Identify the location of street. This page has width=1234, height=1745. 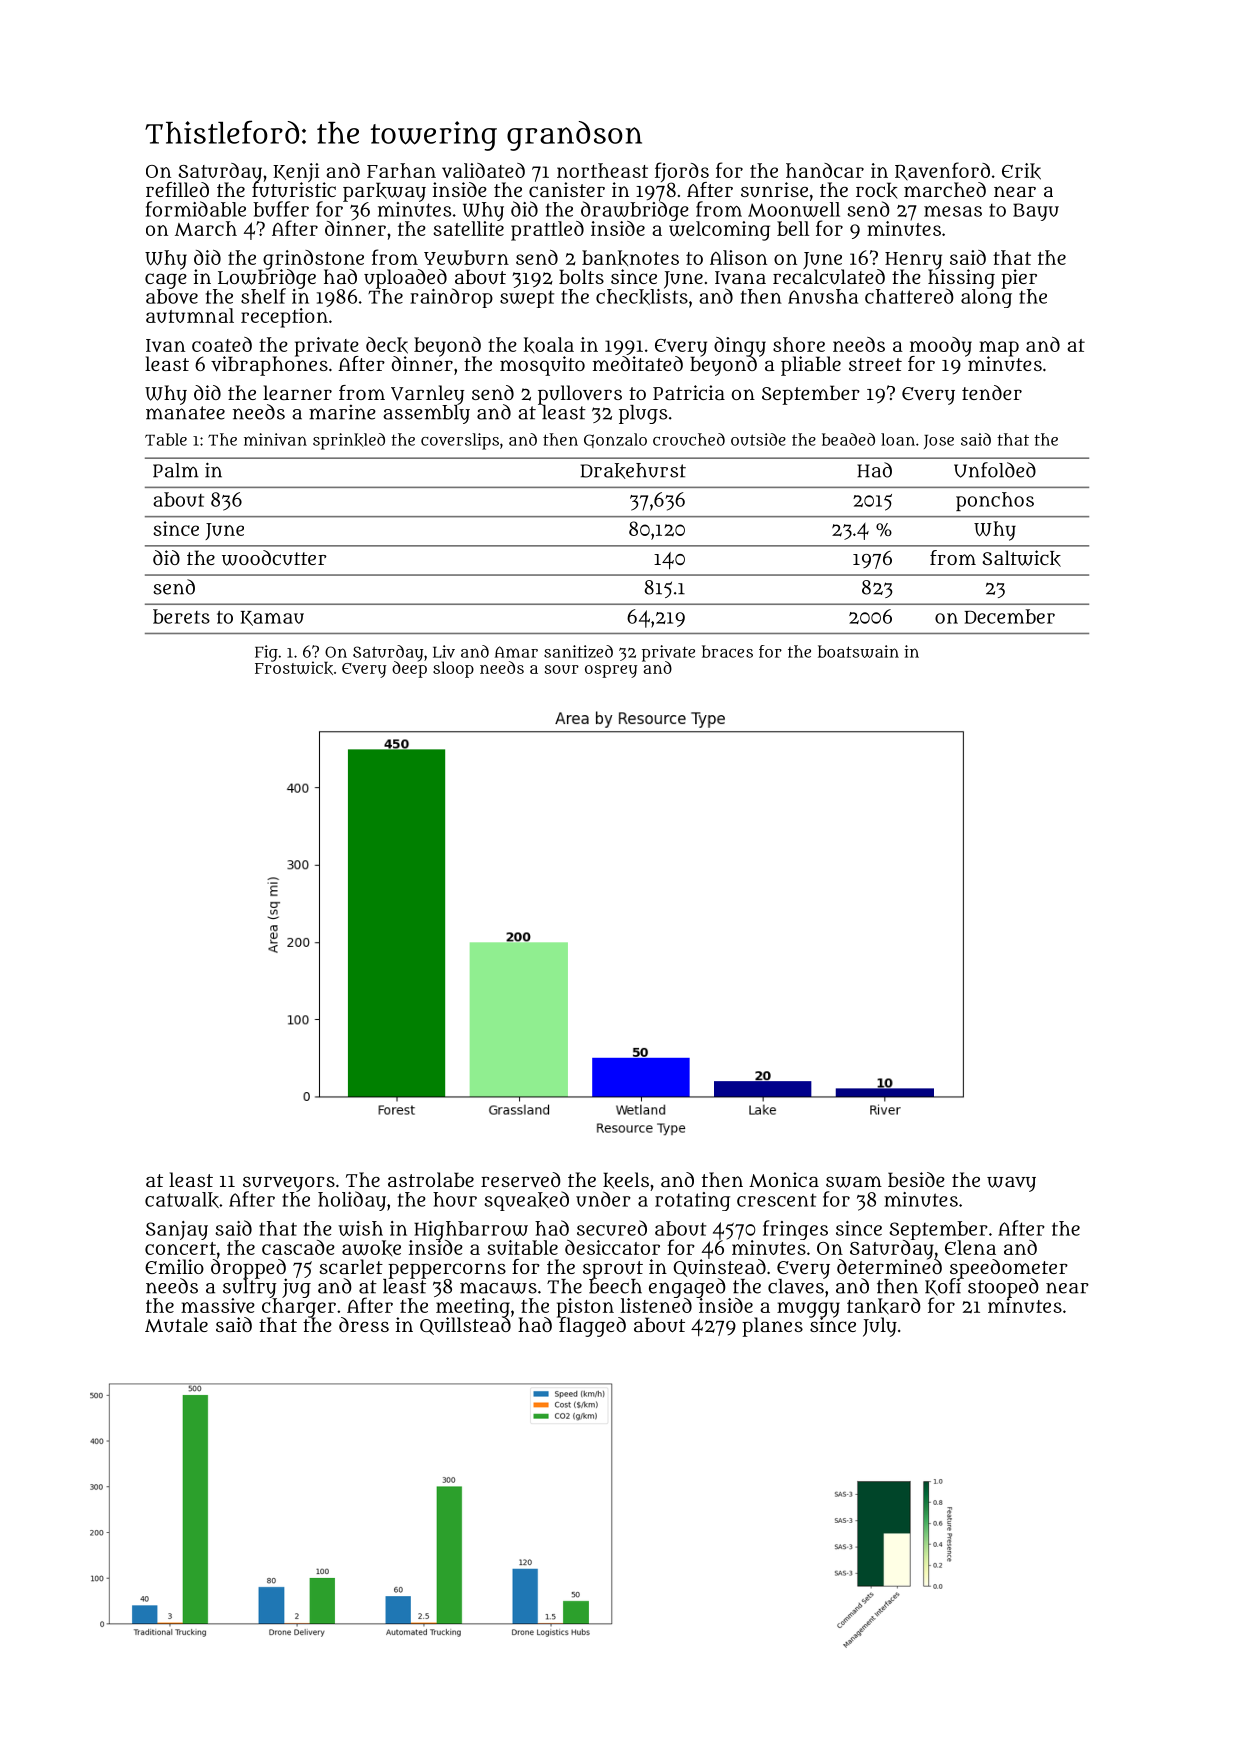
(875, 364).
